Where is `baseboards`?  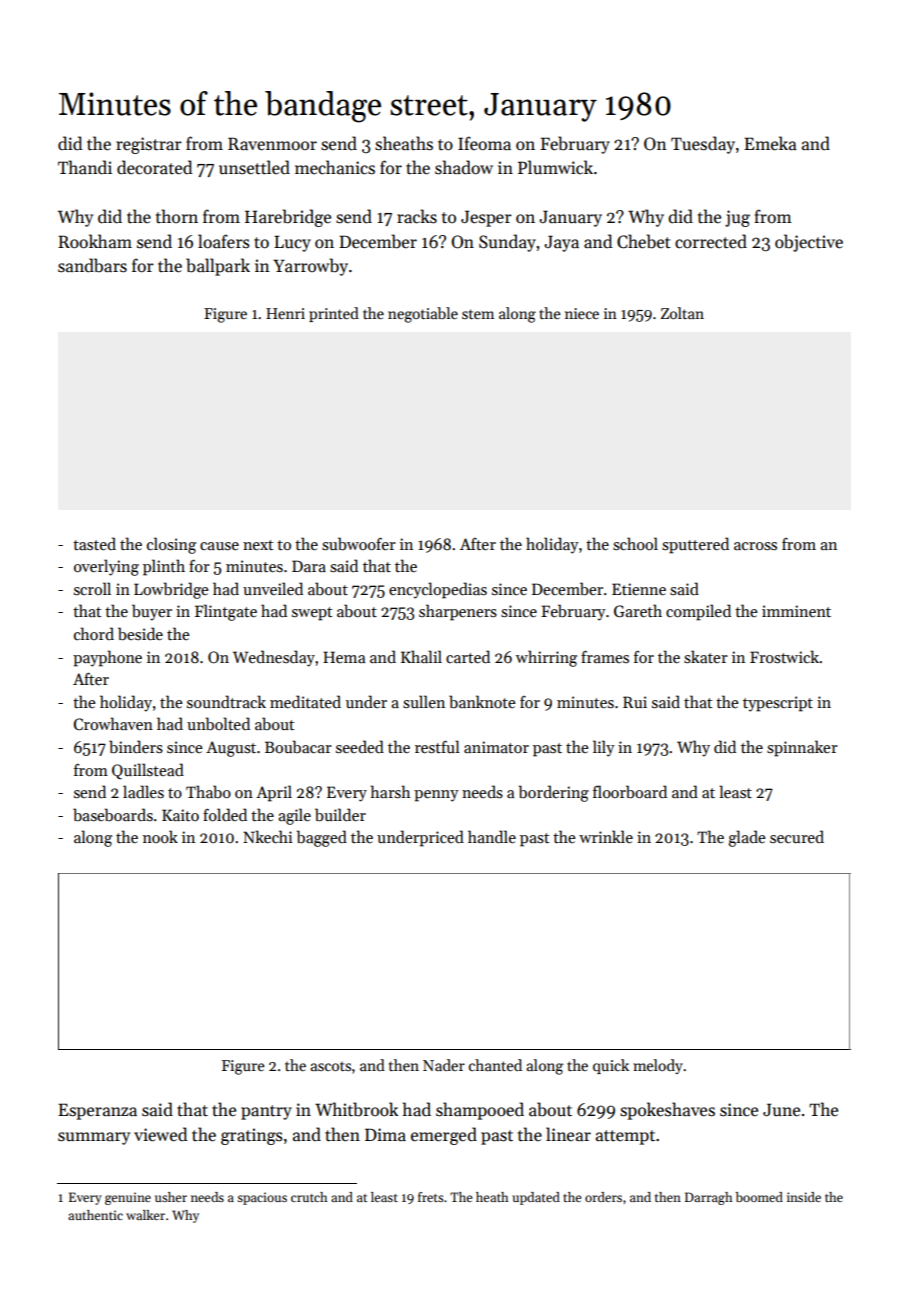
baseboards is located at coordinates (113, 815).
